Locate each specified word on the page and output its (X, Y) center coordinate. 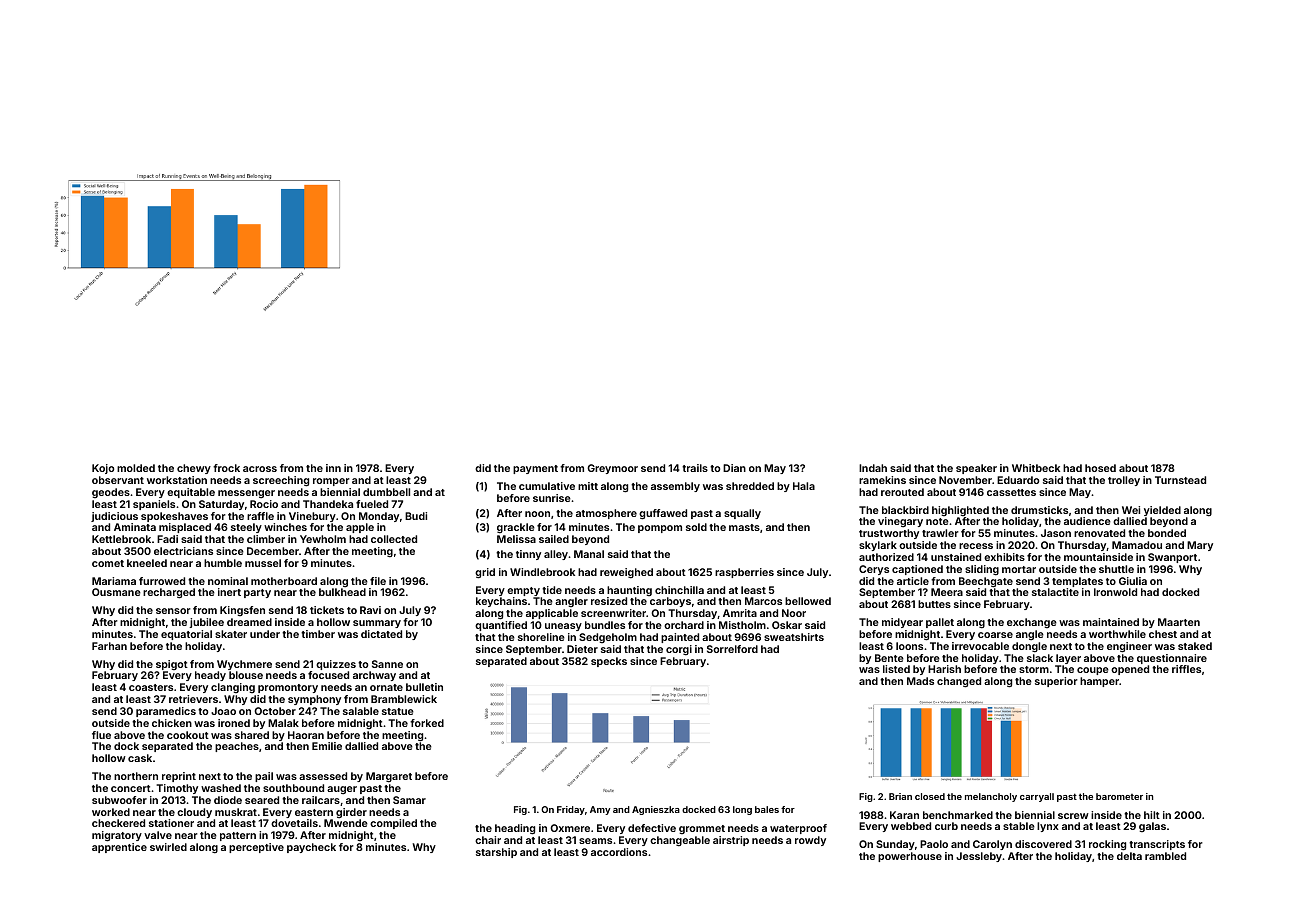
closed (930, 796)
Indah (873, 468)
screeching (281, 481)
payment (535, 469)
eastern (314, 812)
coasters (151, 687)
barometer (1119, 796)
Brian (900, 796)
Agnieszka (656, 810)
